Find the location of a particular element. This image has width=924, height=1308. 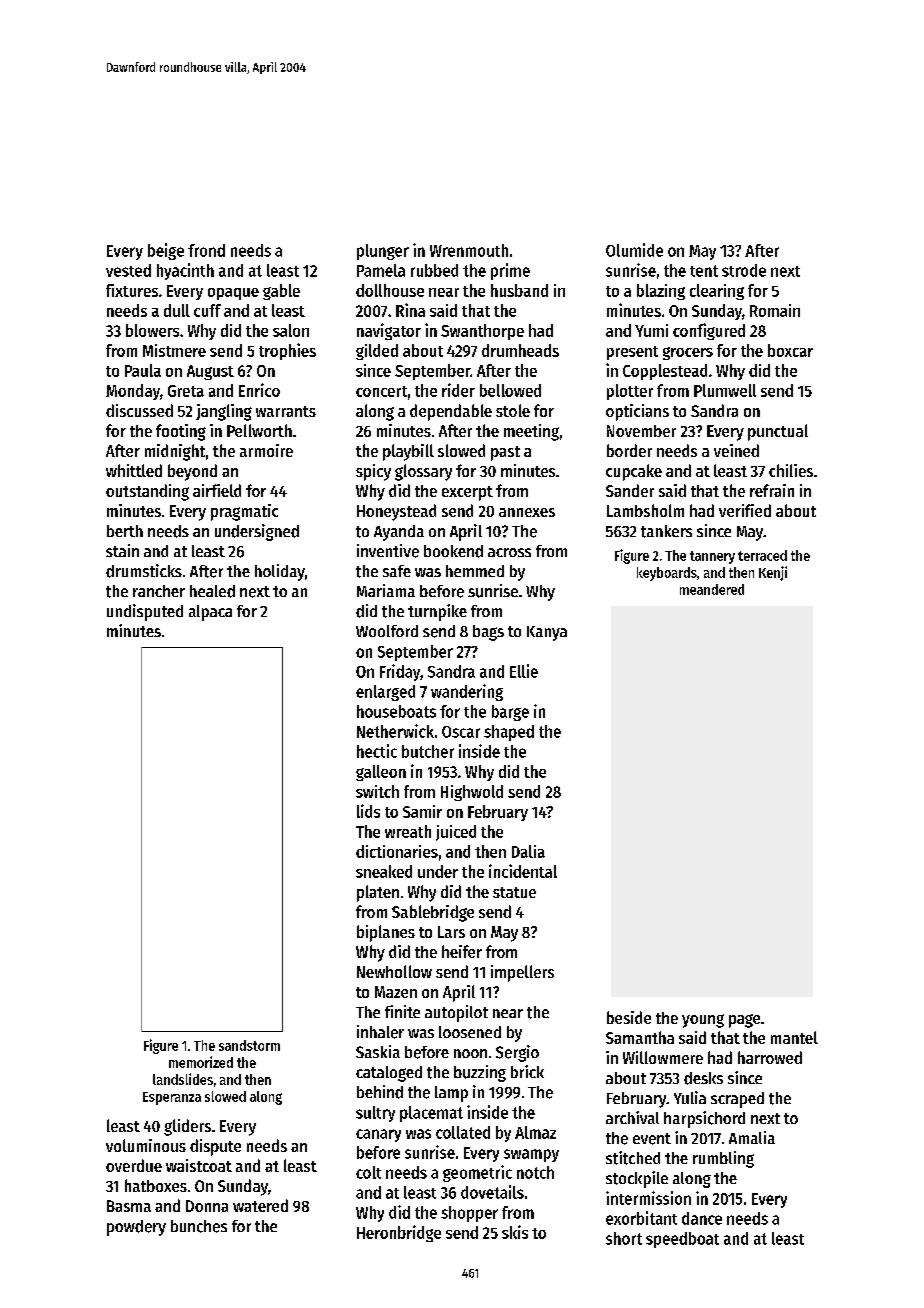

fixtures is located at coordinates (132, 290).
